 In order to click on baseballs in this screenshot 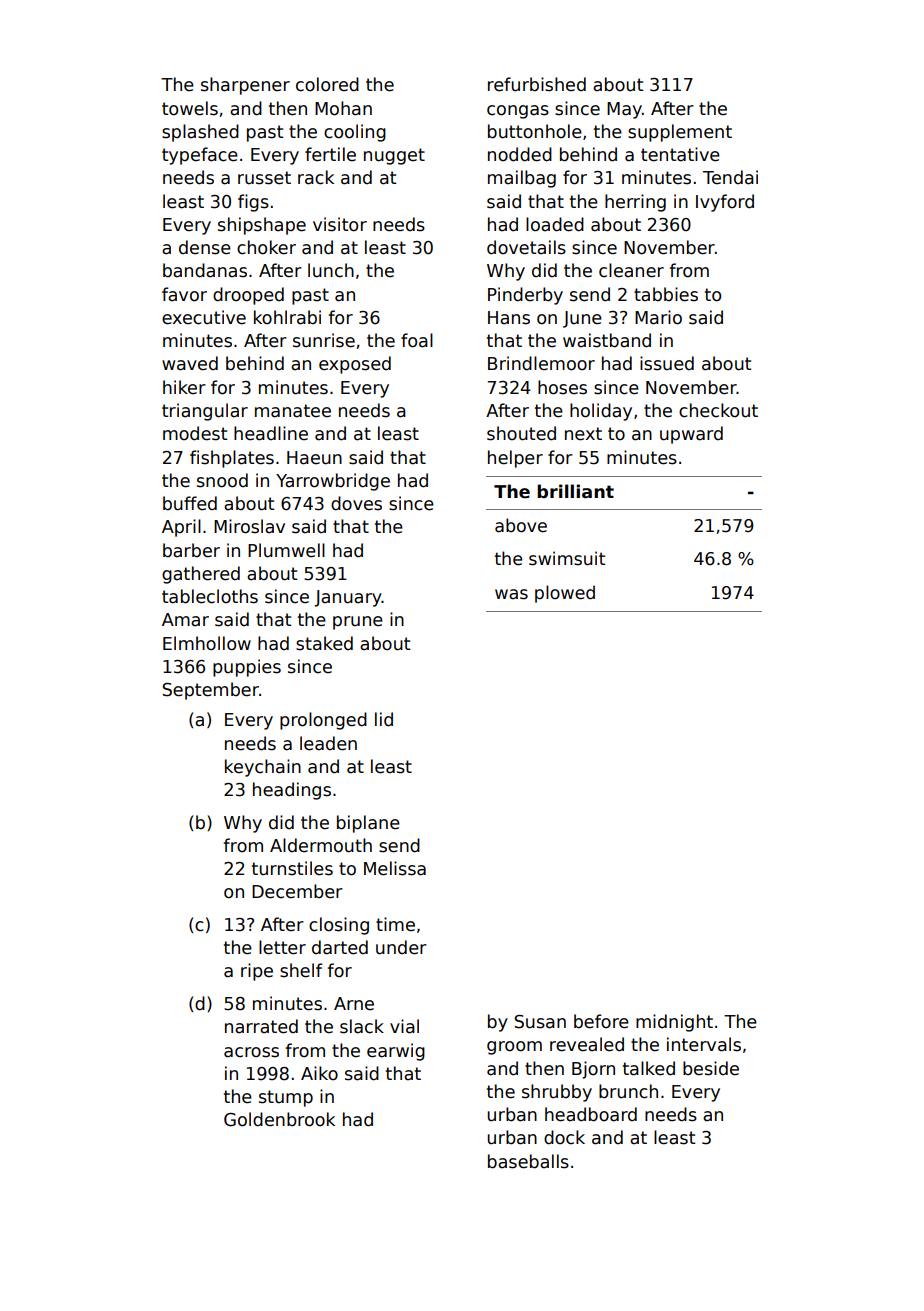, I will do `click(528, 1161)`.
